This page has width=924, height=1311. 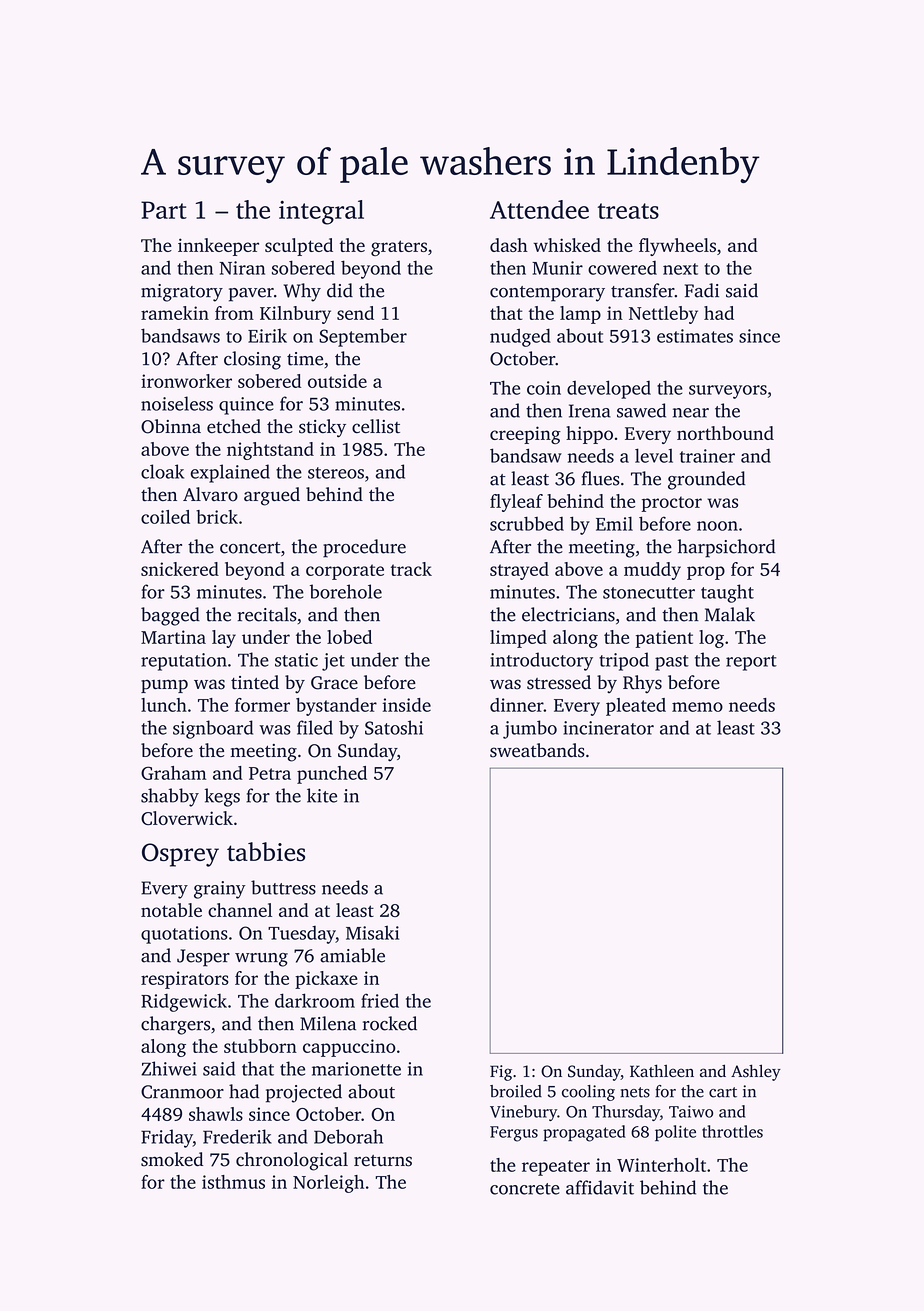 I want to click on affidavit, so click(x=600, y=1187).
